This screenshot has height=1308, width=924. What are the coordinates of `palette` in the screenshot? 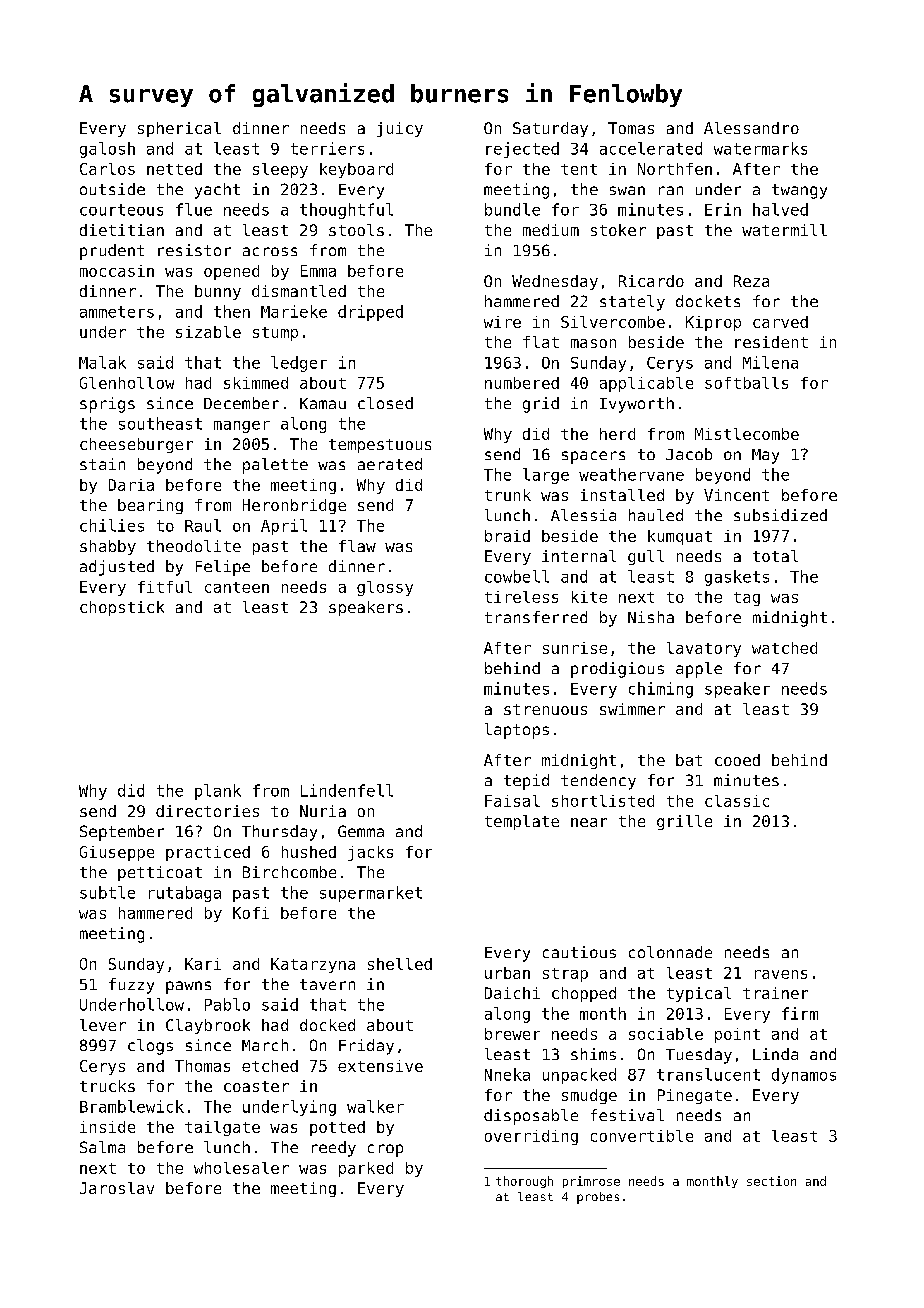 It's located at (275, 466).
